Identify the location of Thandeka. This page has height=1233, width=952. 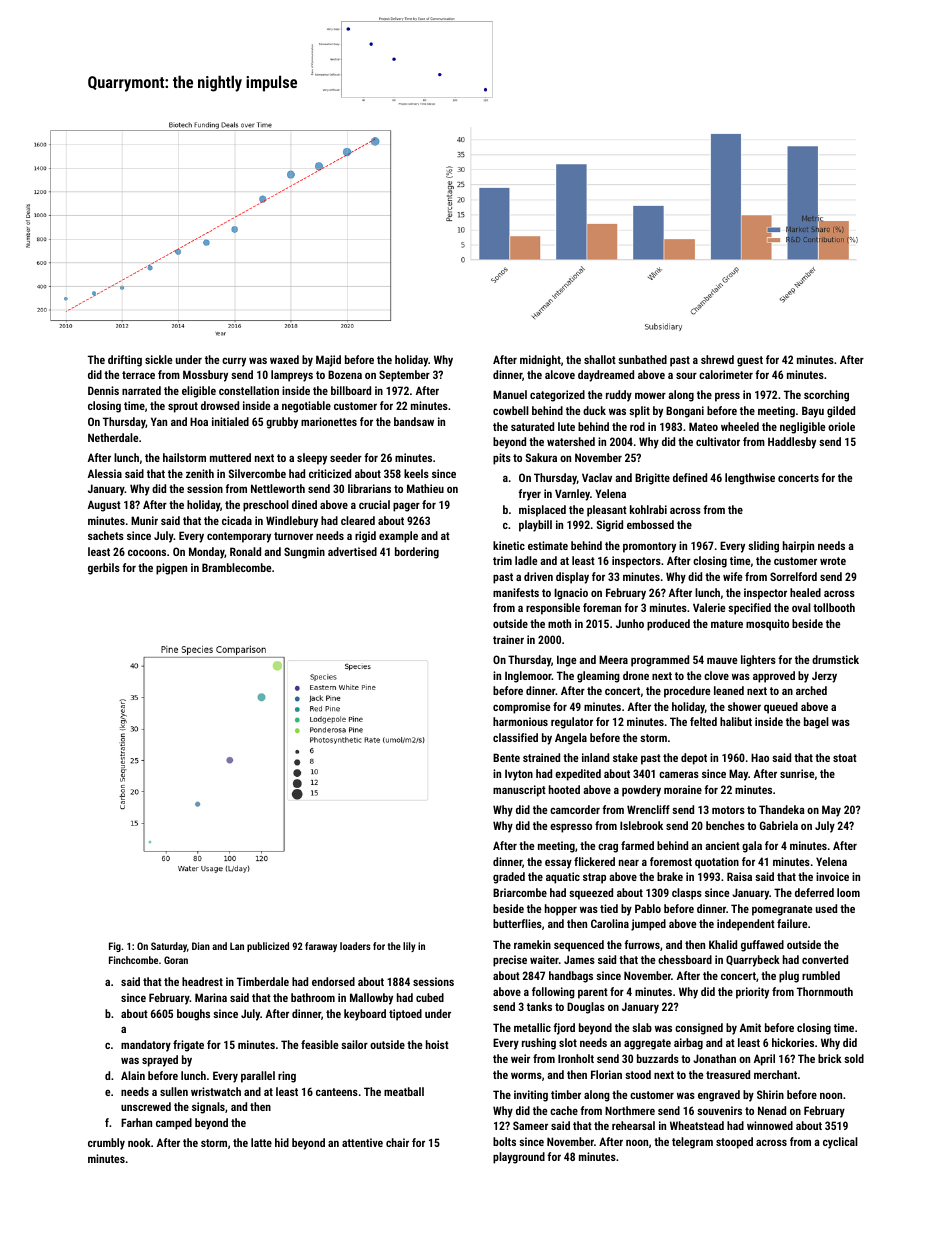
(782, 809).
